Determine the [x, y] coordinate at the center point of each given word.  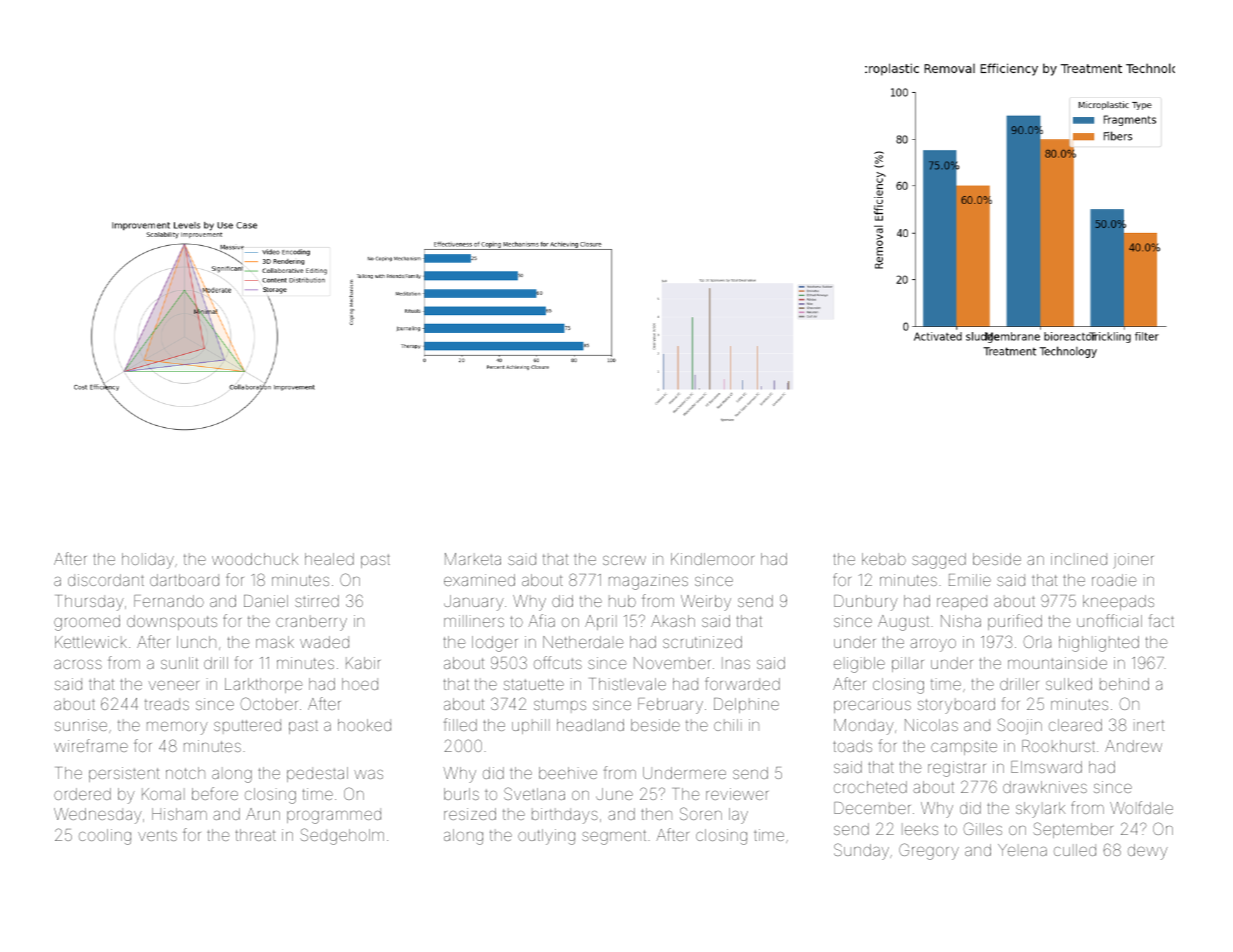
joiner [1133, 561]
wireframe [91, 745]
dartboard [184, 580]
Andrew [1133, 746]
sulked [1069, 684]
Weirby [706, 603]
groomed [87, 623]
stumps [560, 706]
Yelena [1022, 850]
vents [157, 835]
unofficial [1109, 620]
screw [624, 560]
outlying [546, 837]
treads [167, 704]
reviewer [737, 794]
